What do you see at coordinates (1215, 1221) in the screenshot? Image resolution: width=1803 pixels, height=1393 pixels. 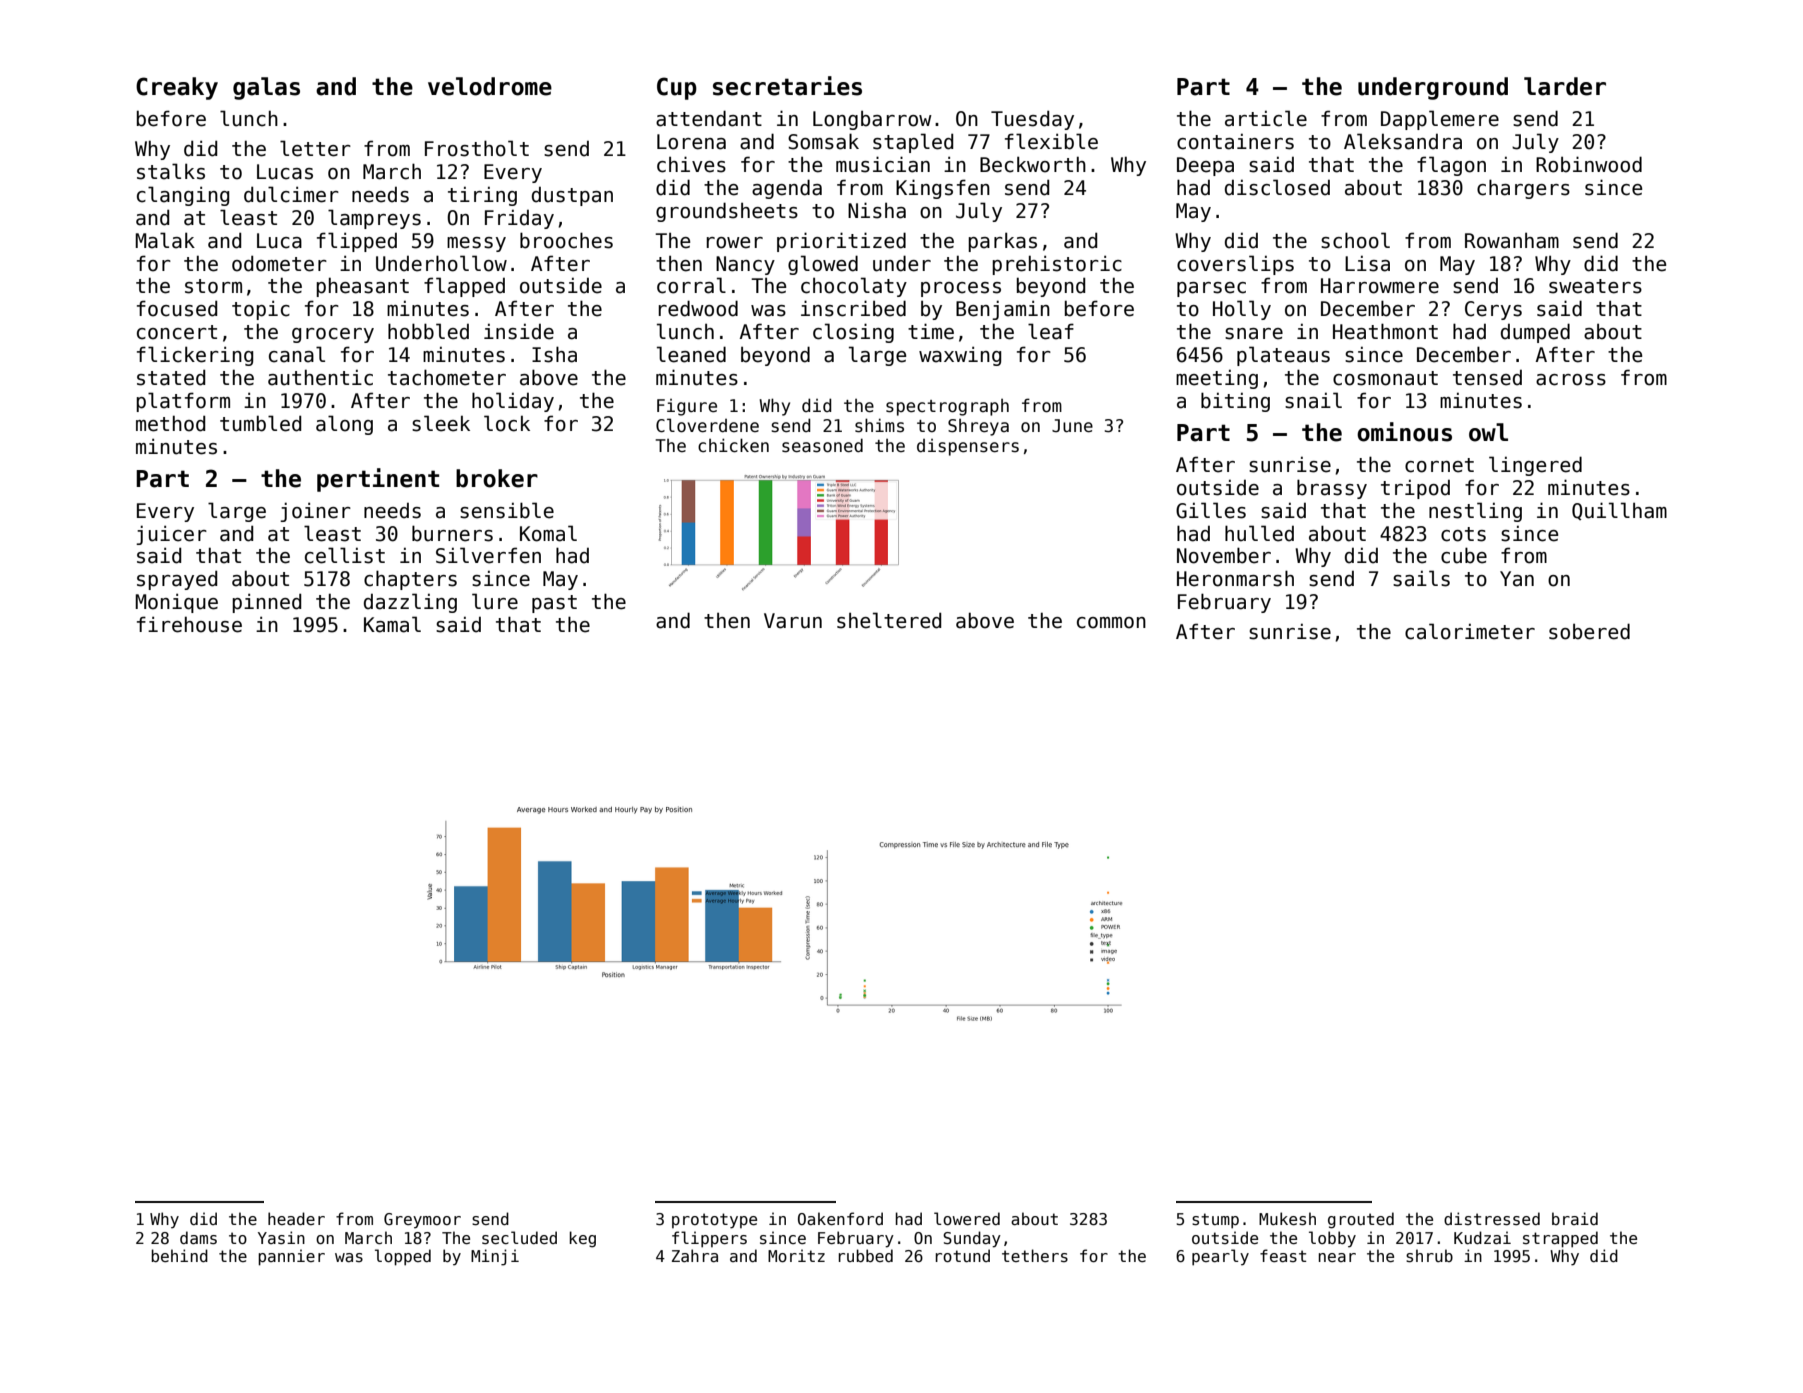 I see `stump` at bounding box center [1215, 1221].
